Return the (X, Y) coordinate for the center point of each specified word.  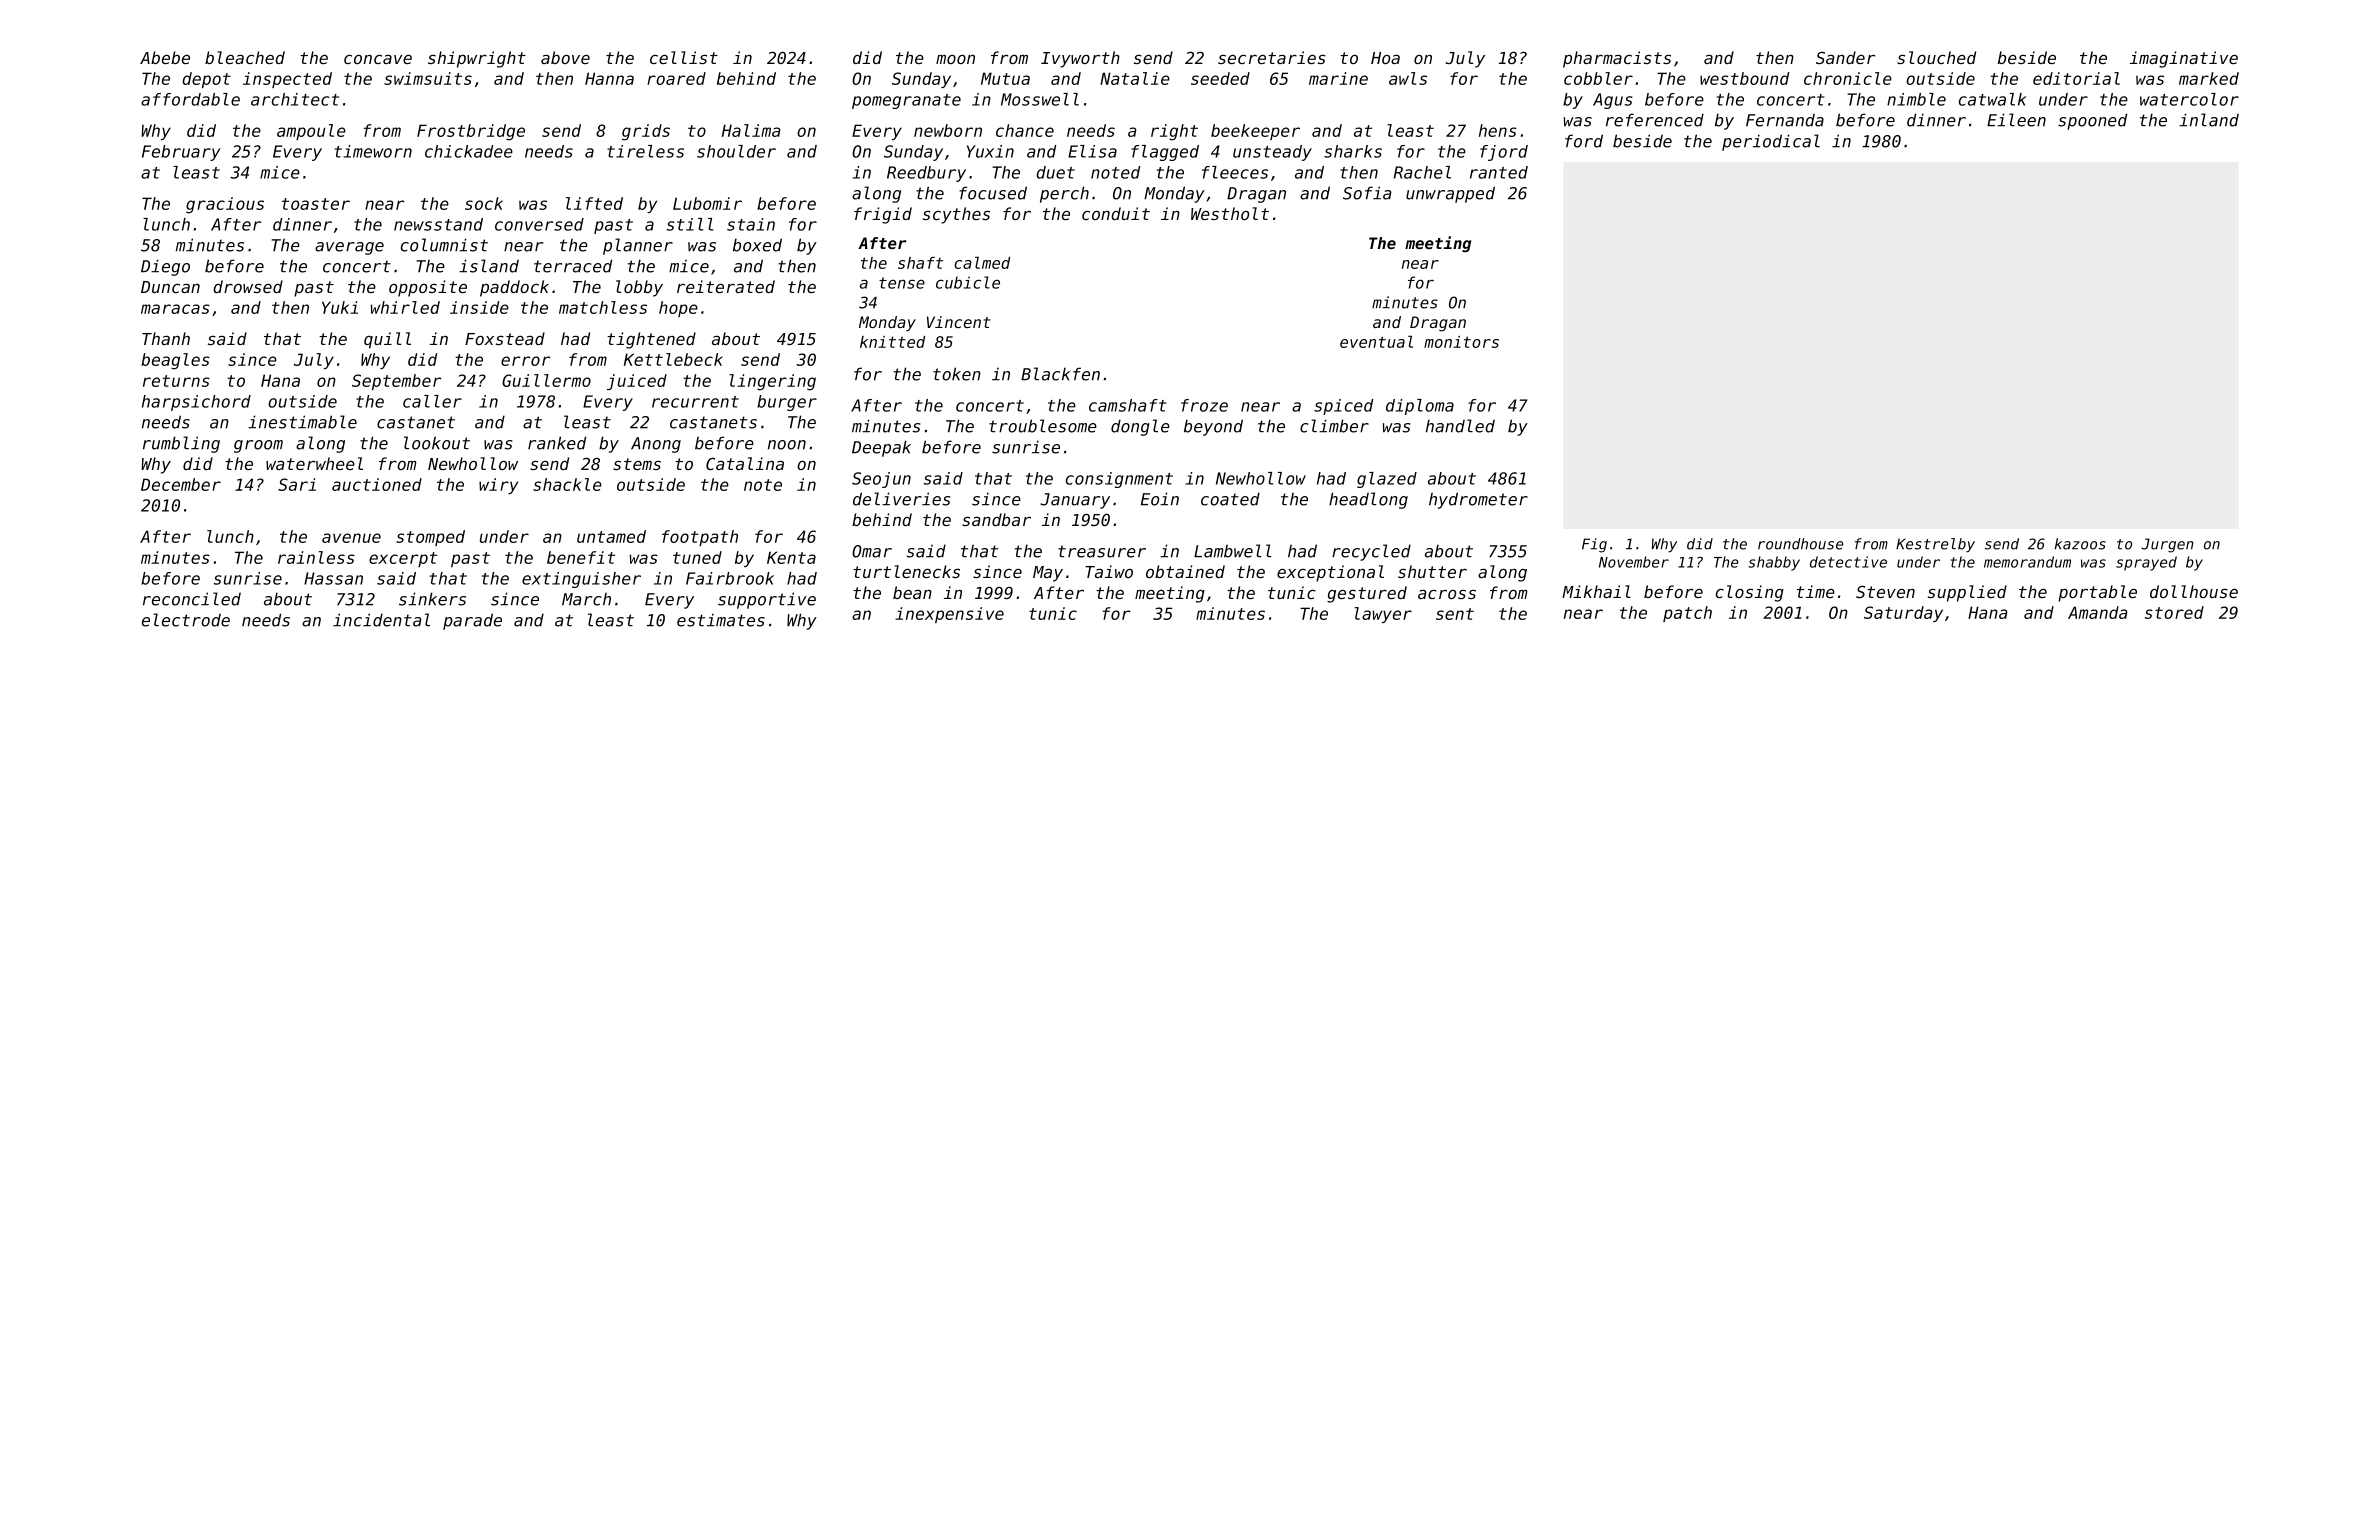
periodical (1771, 142)
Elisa (1092, 151)
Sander (1845, 57)
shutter (1432, 571)
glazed (1387, 480)
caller (432, 401)
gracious (225, 205)
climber (1334, 426)
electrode (186, 620)
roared (676, 78)
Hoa (1385, 58)
